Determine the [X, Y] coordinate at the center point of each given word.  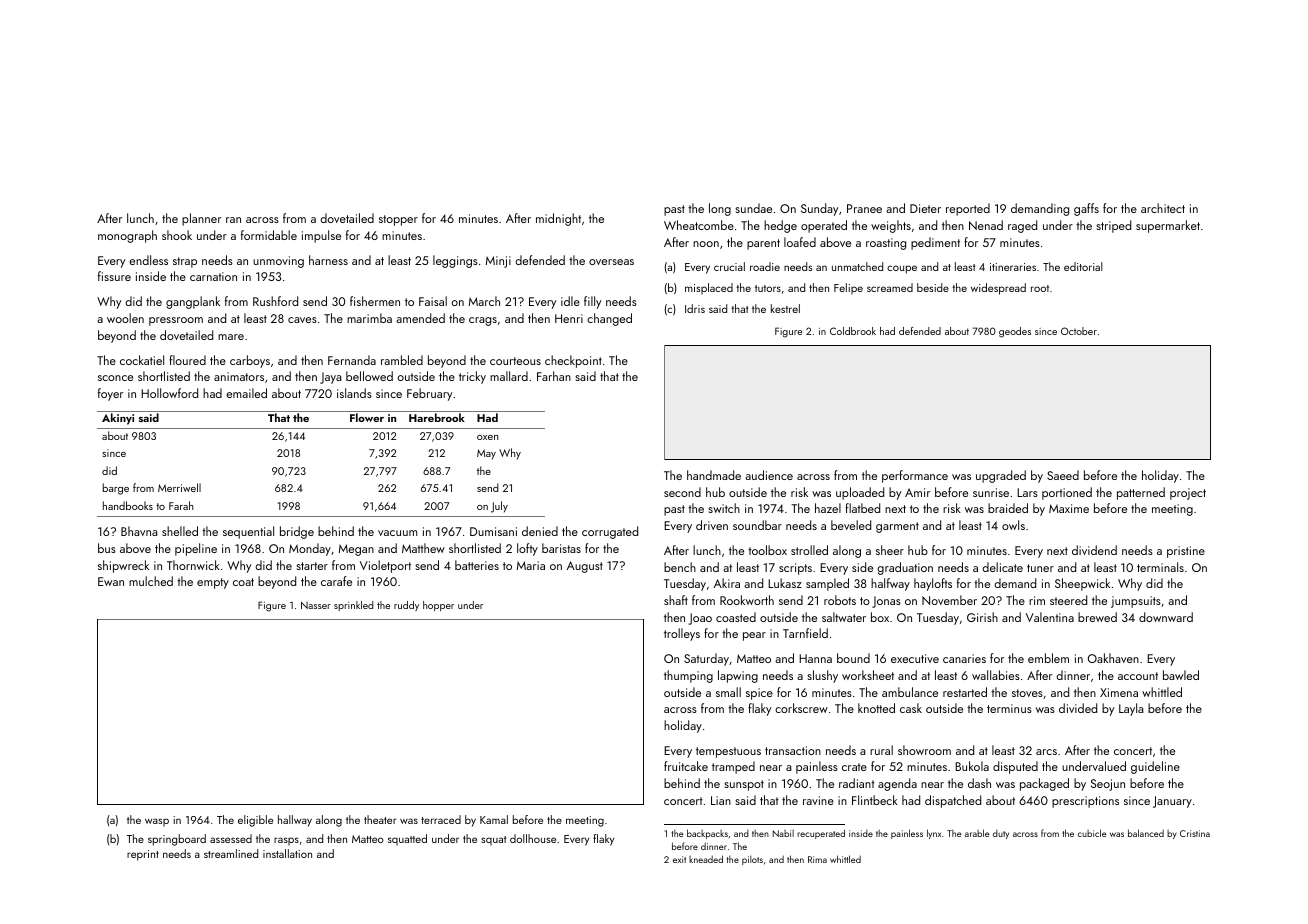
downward [1166, 617]
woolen [125, 318]
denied [540, 531]
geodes [1015, 332]
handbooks [128, 505]
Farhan [554, 376]
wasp [157, 822]
